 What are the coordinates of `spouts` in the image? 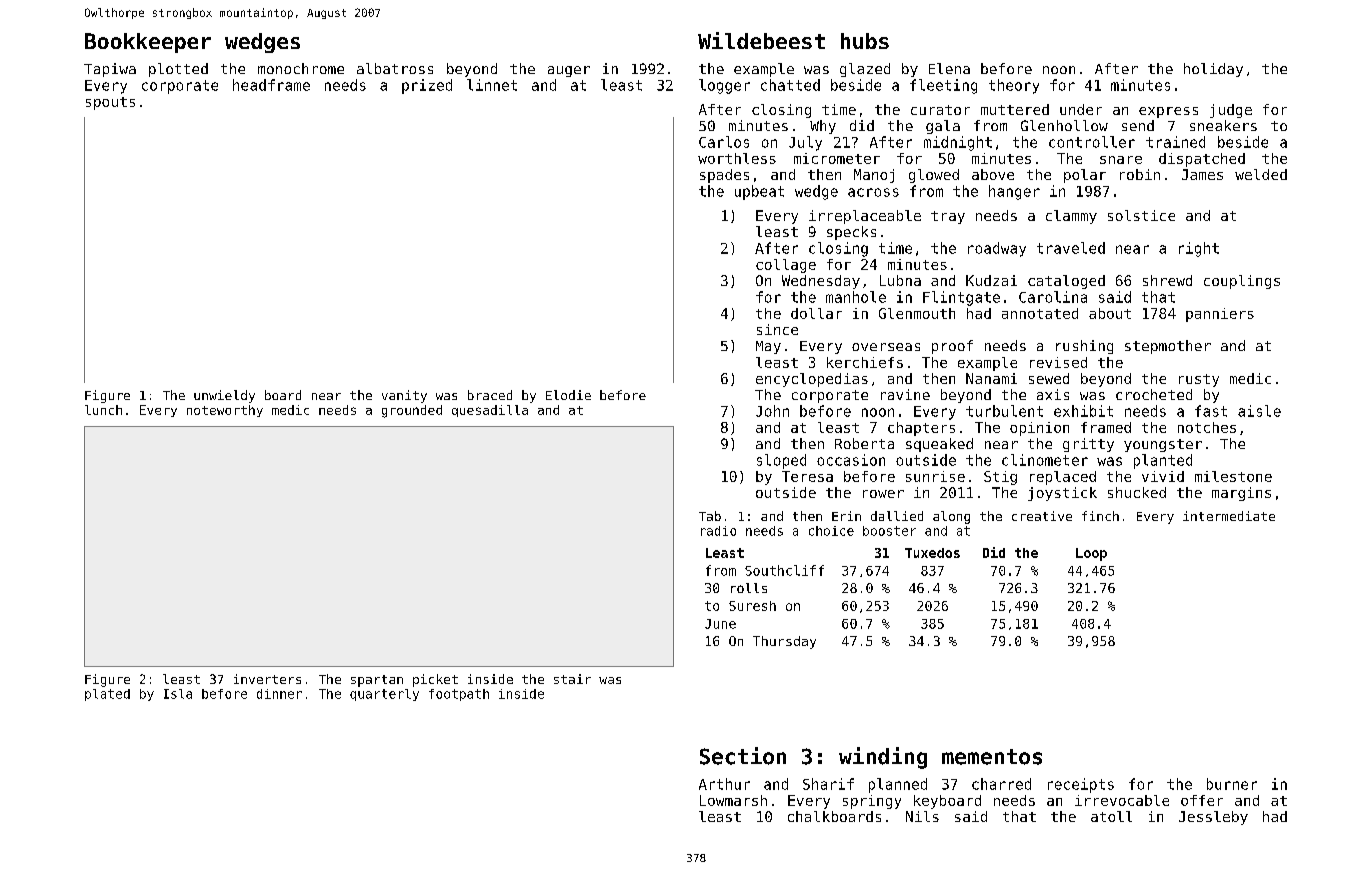 It's located at (110, 103).
